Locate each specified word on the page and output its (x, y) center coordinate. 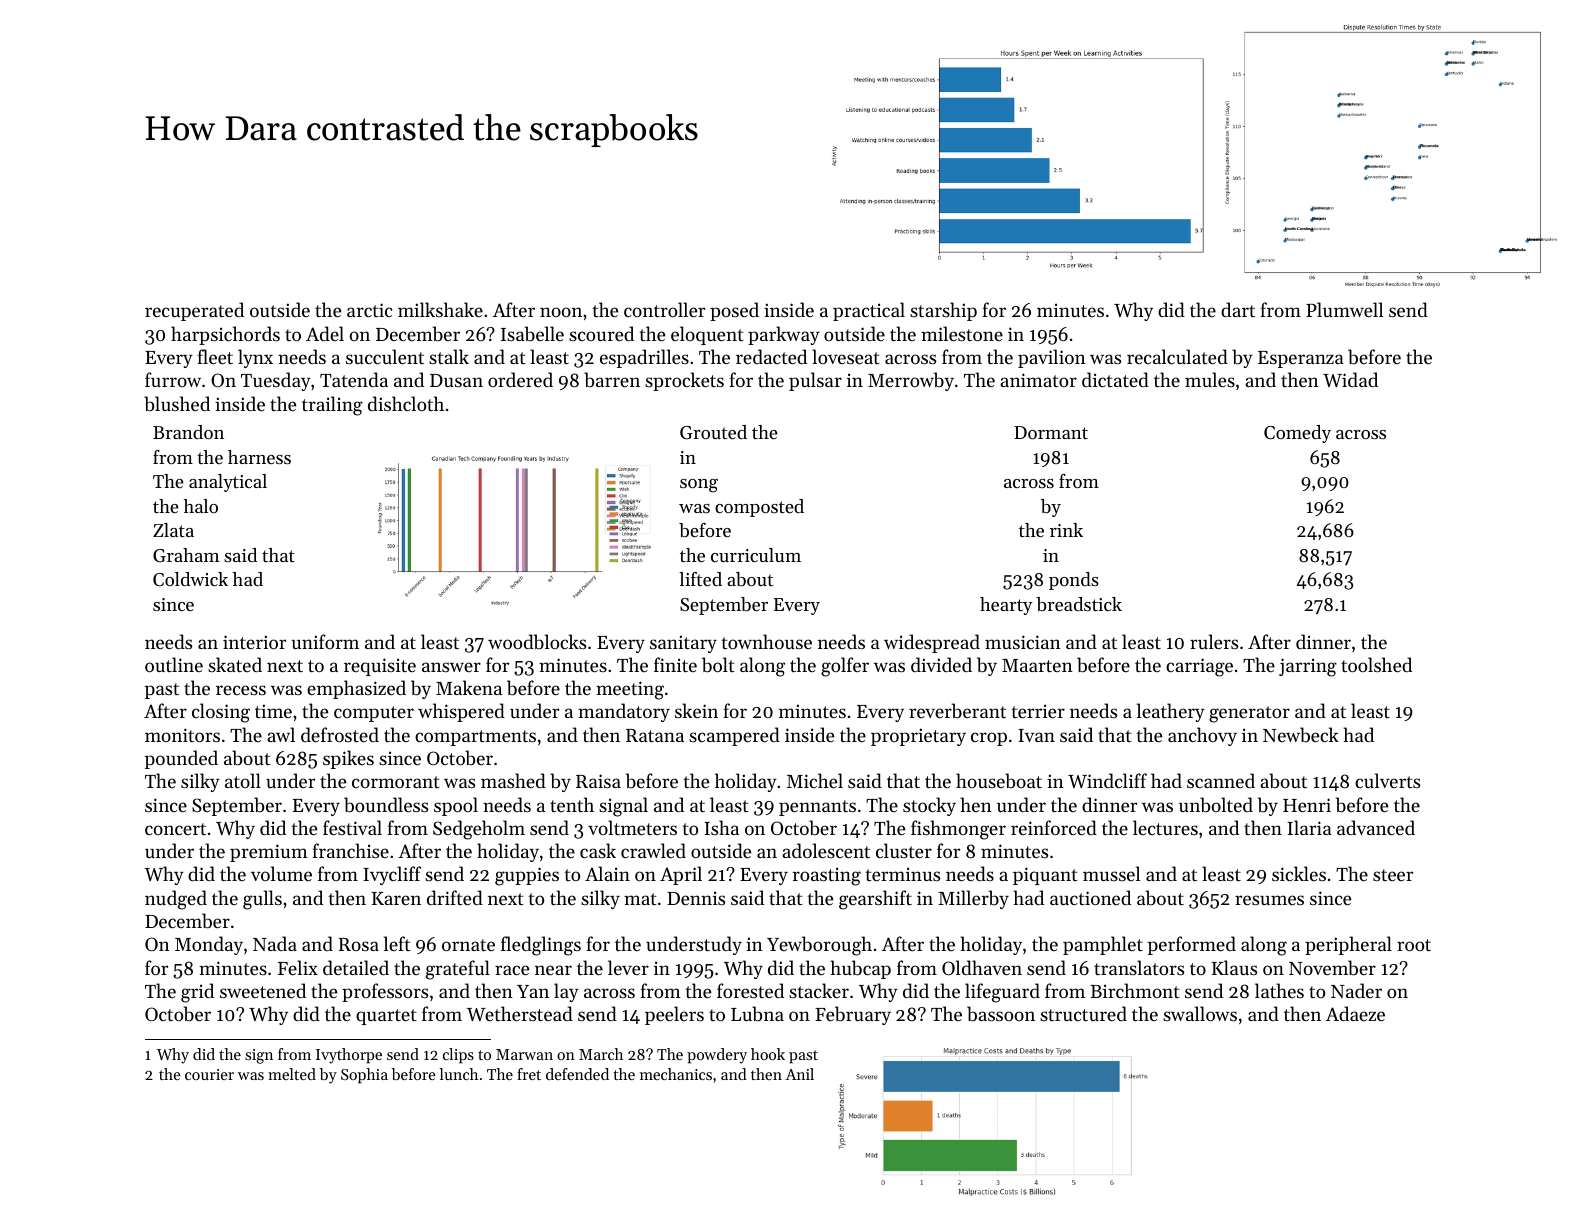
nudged (176, 900)
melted (292, 1074)
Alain (607, 873)
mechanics (676, 1074)
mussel (1111, 873)
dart (1238, 309)
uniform (325, 641)
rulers (1214, 641)
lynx (255, 358)
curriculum (756, 555)
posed (734, 311)
